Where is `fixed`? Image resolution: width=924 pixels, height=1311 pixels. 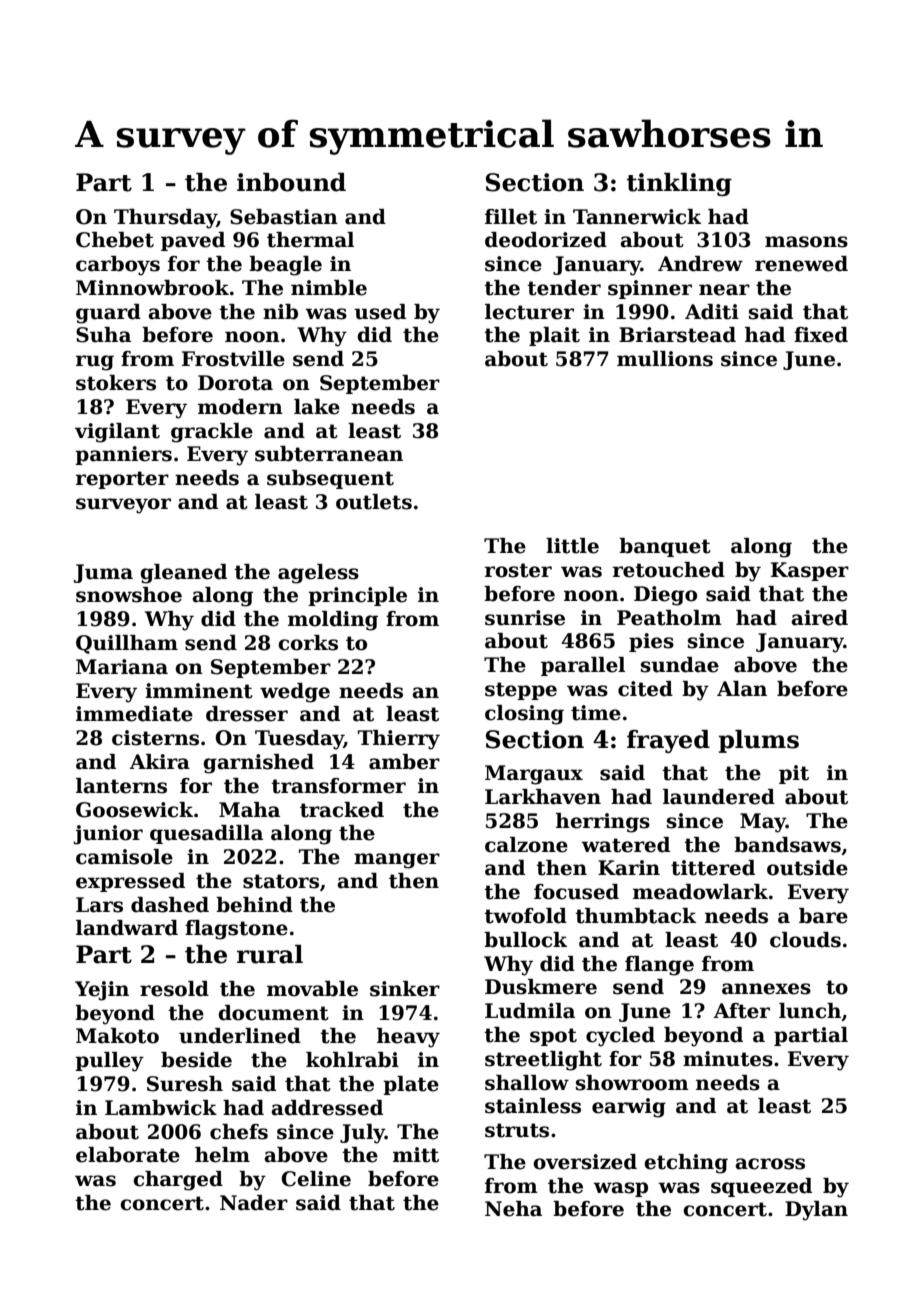 fixed is located at coordinates (821, 335).
